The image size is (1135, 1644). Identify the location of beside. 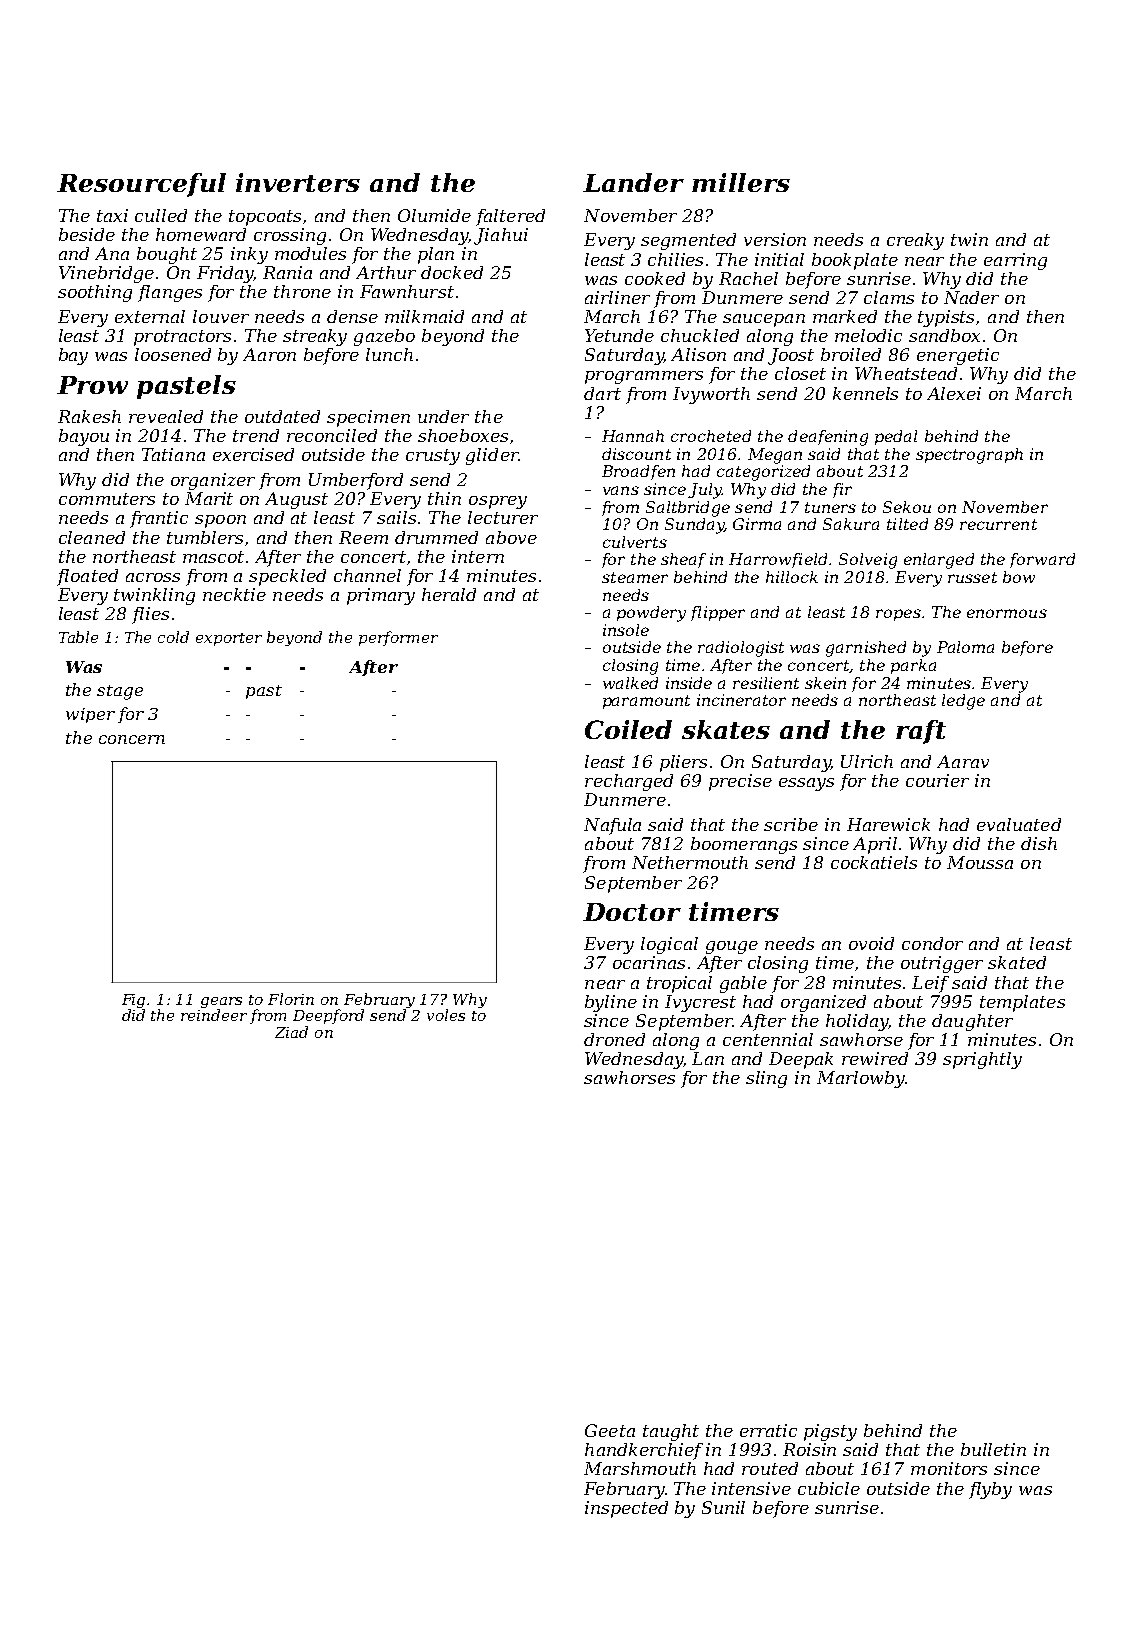
(87, 234).
